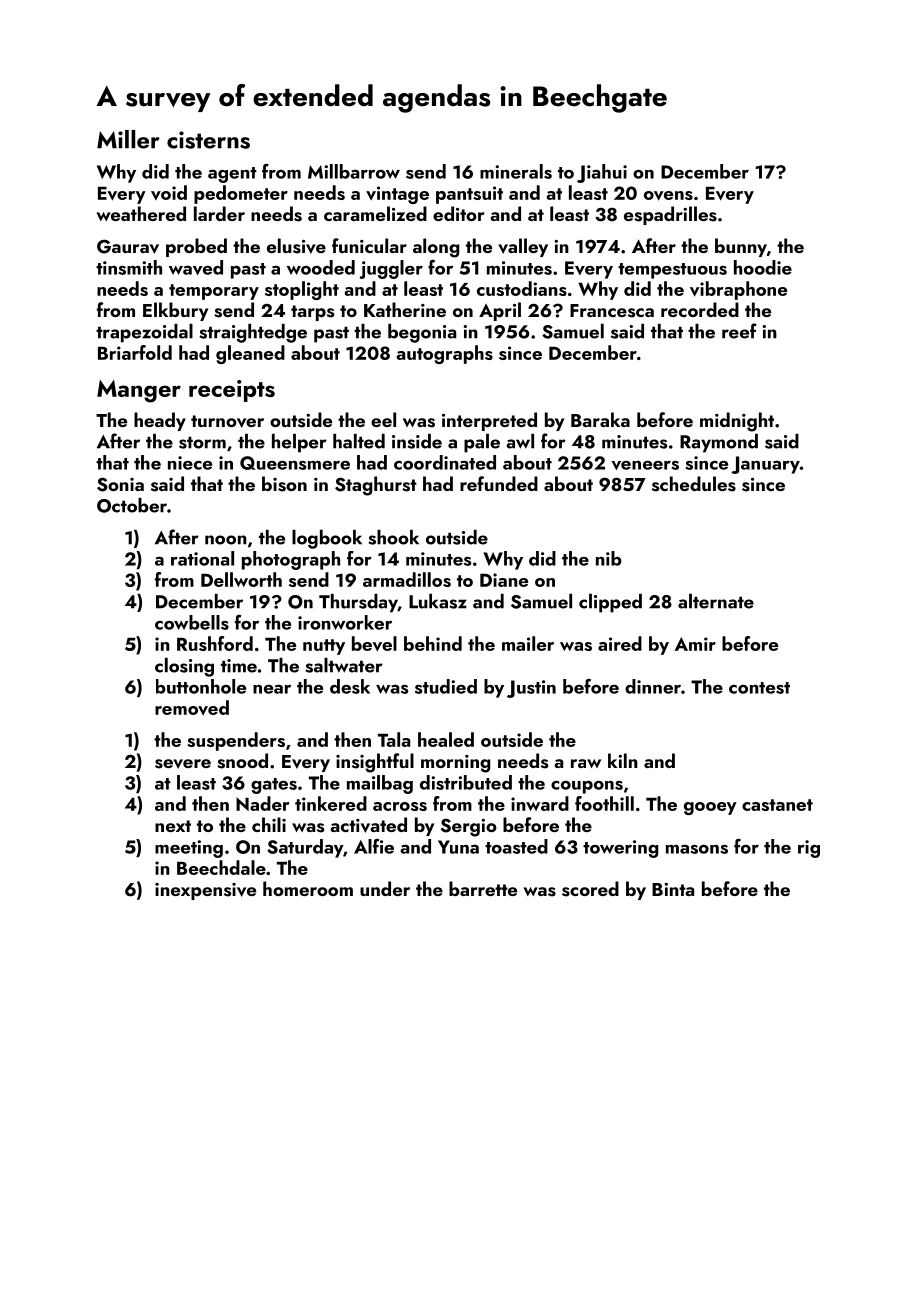 Image resolution: width=924 pixels, height=1314 pixels. I want to click on Jiahui, so click(602, 173).
